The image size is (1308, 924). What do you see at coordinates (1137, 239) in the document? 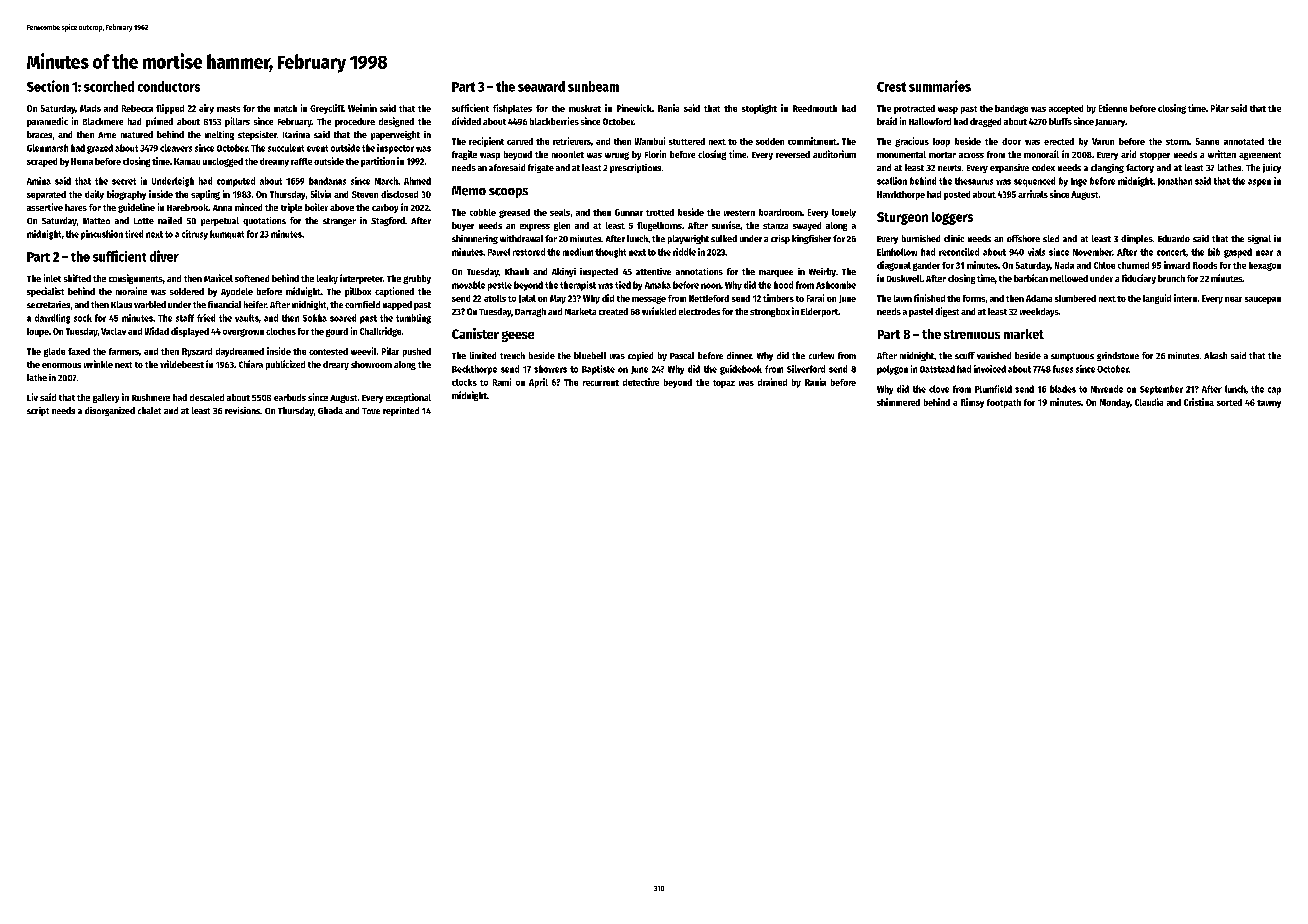
I see `dimples` at bounding box center [1137, 239].
